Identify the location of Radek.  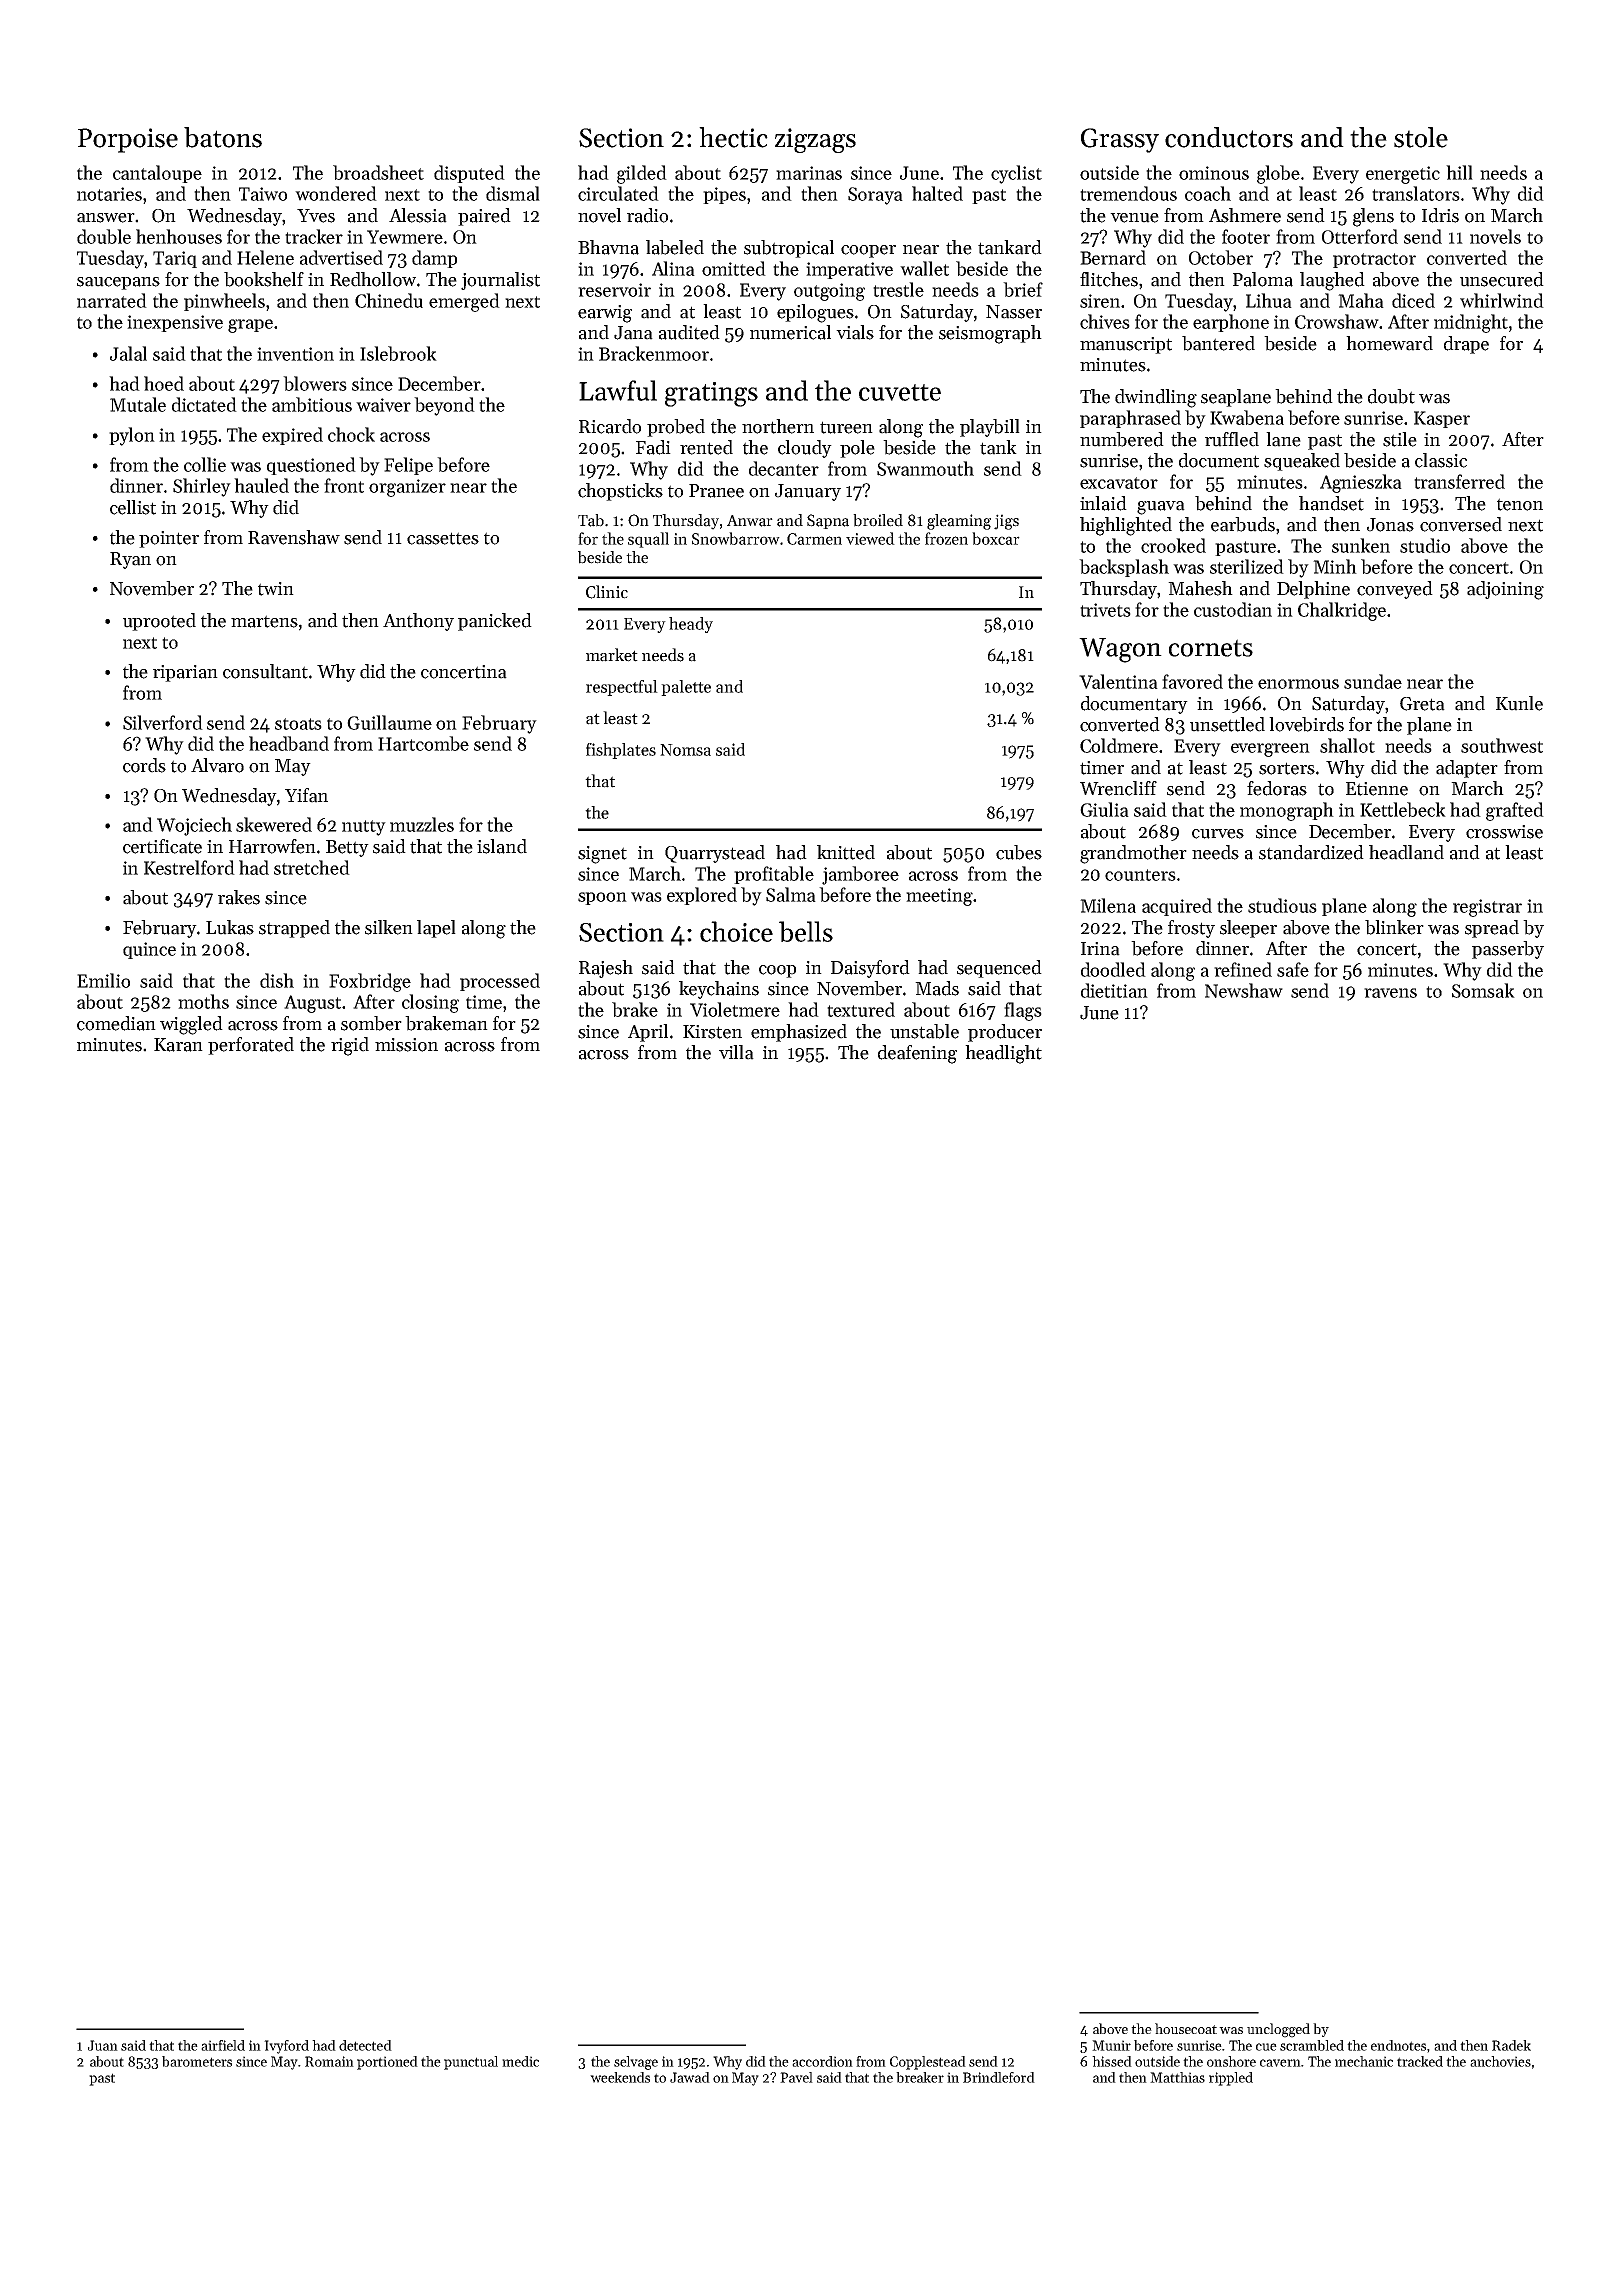
(1511, 2045).
